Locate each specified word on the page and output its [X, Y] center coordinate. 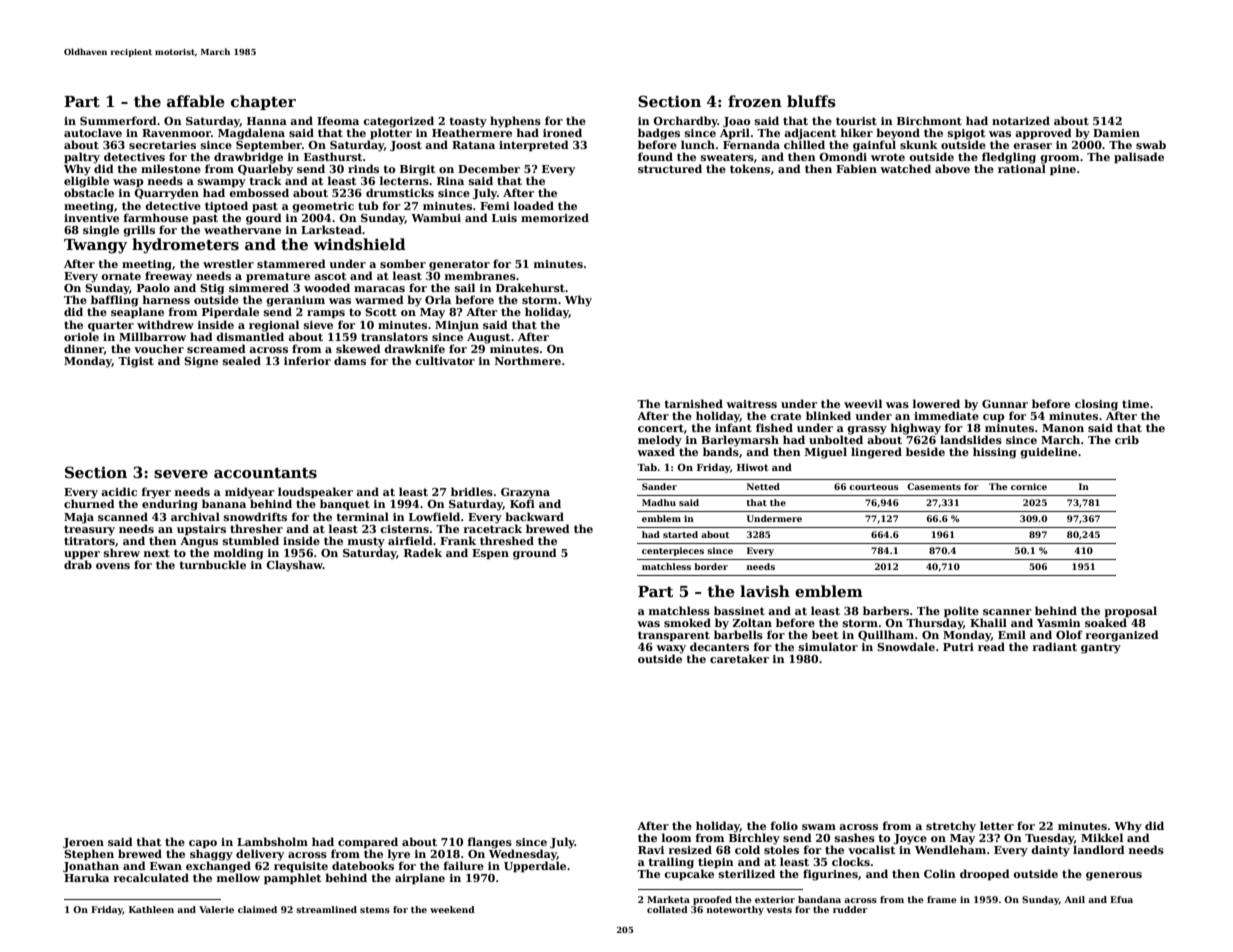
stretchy [951, 827]
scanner [1007, 612]
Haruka [86, 877]
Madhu [659, 502]
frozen [755, 101]
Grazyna [525, 493]
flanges [490, 843]
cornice [1029, 486]
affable [196, 101]
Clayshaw [294, 566]
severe [181, 474]
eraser [1032, 146]
